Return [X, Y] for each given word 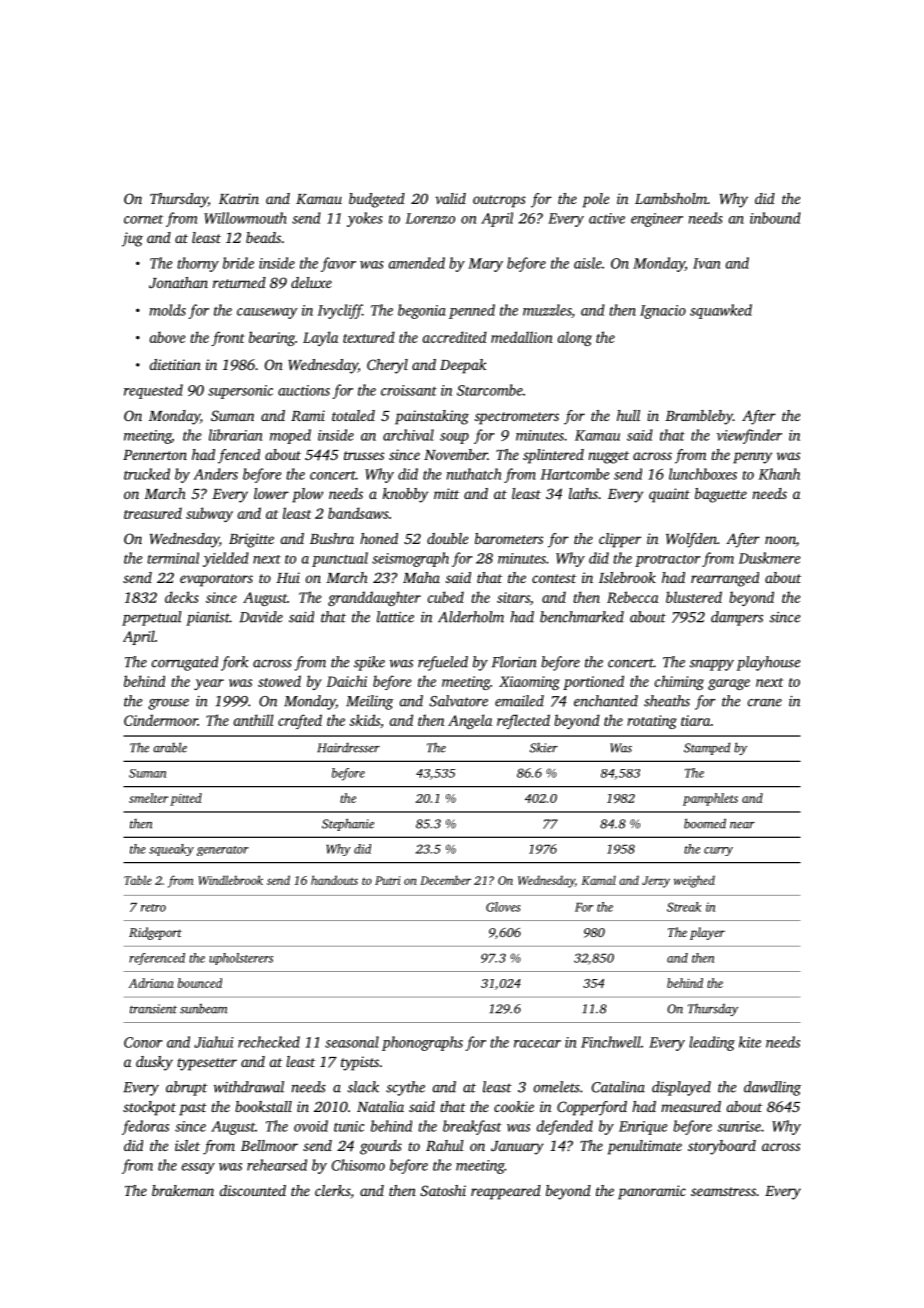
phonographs [422, 1043]
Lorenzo [430, 218]
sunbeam [203, 1008]
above [167, 337]
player [707, 933]
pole [596, 200]
